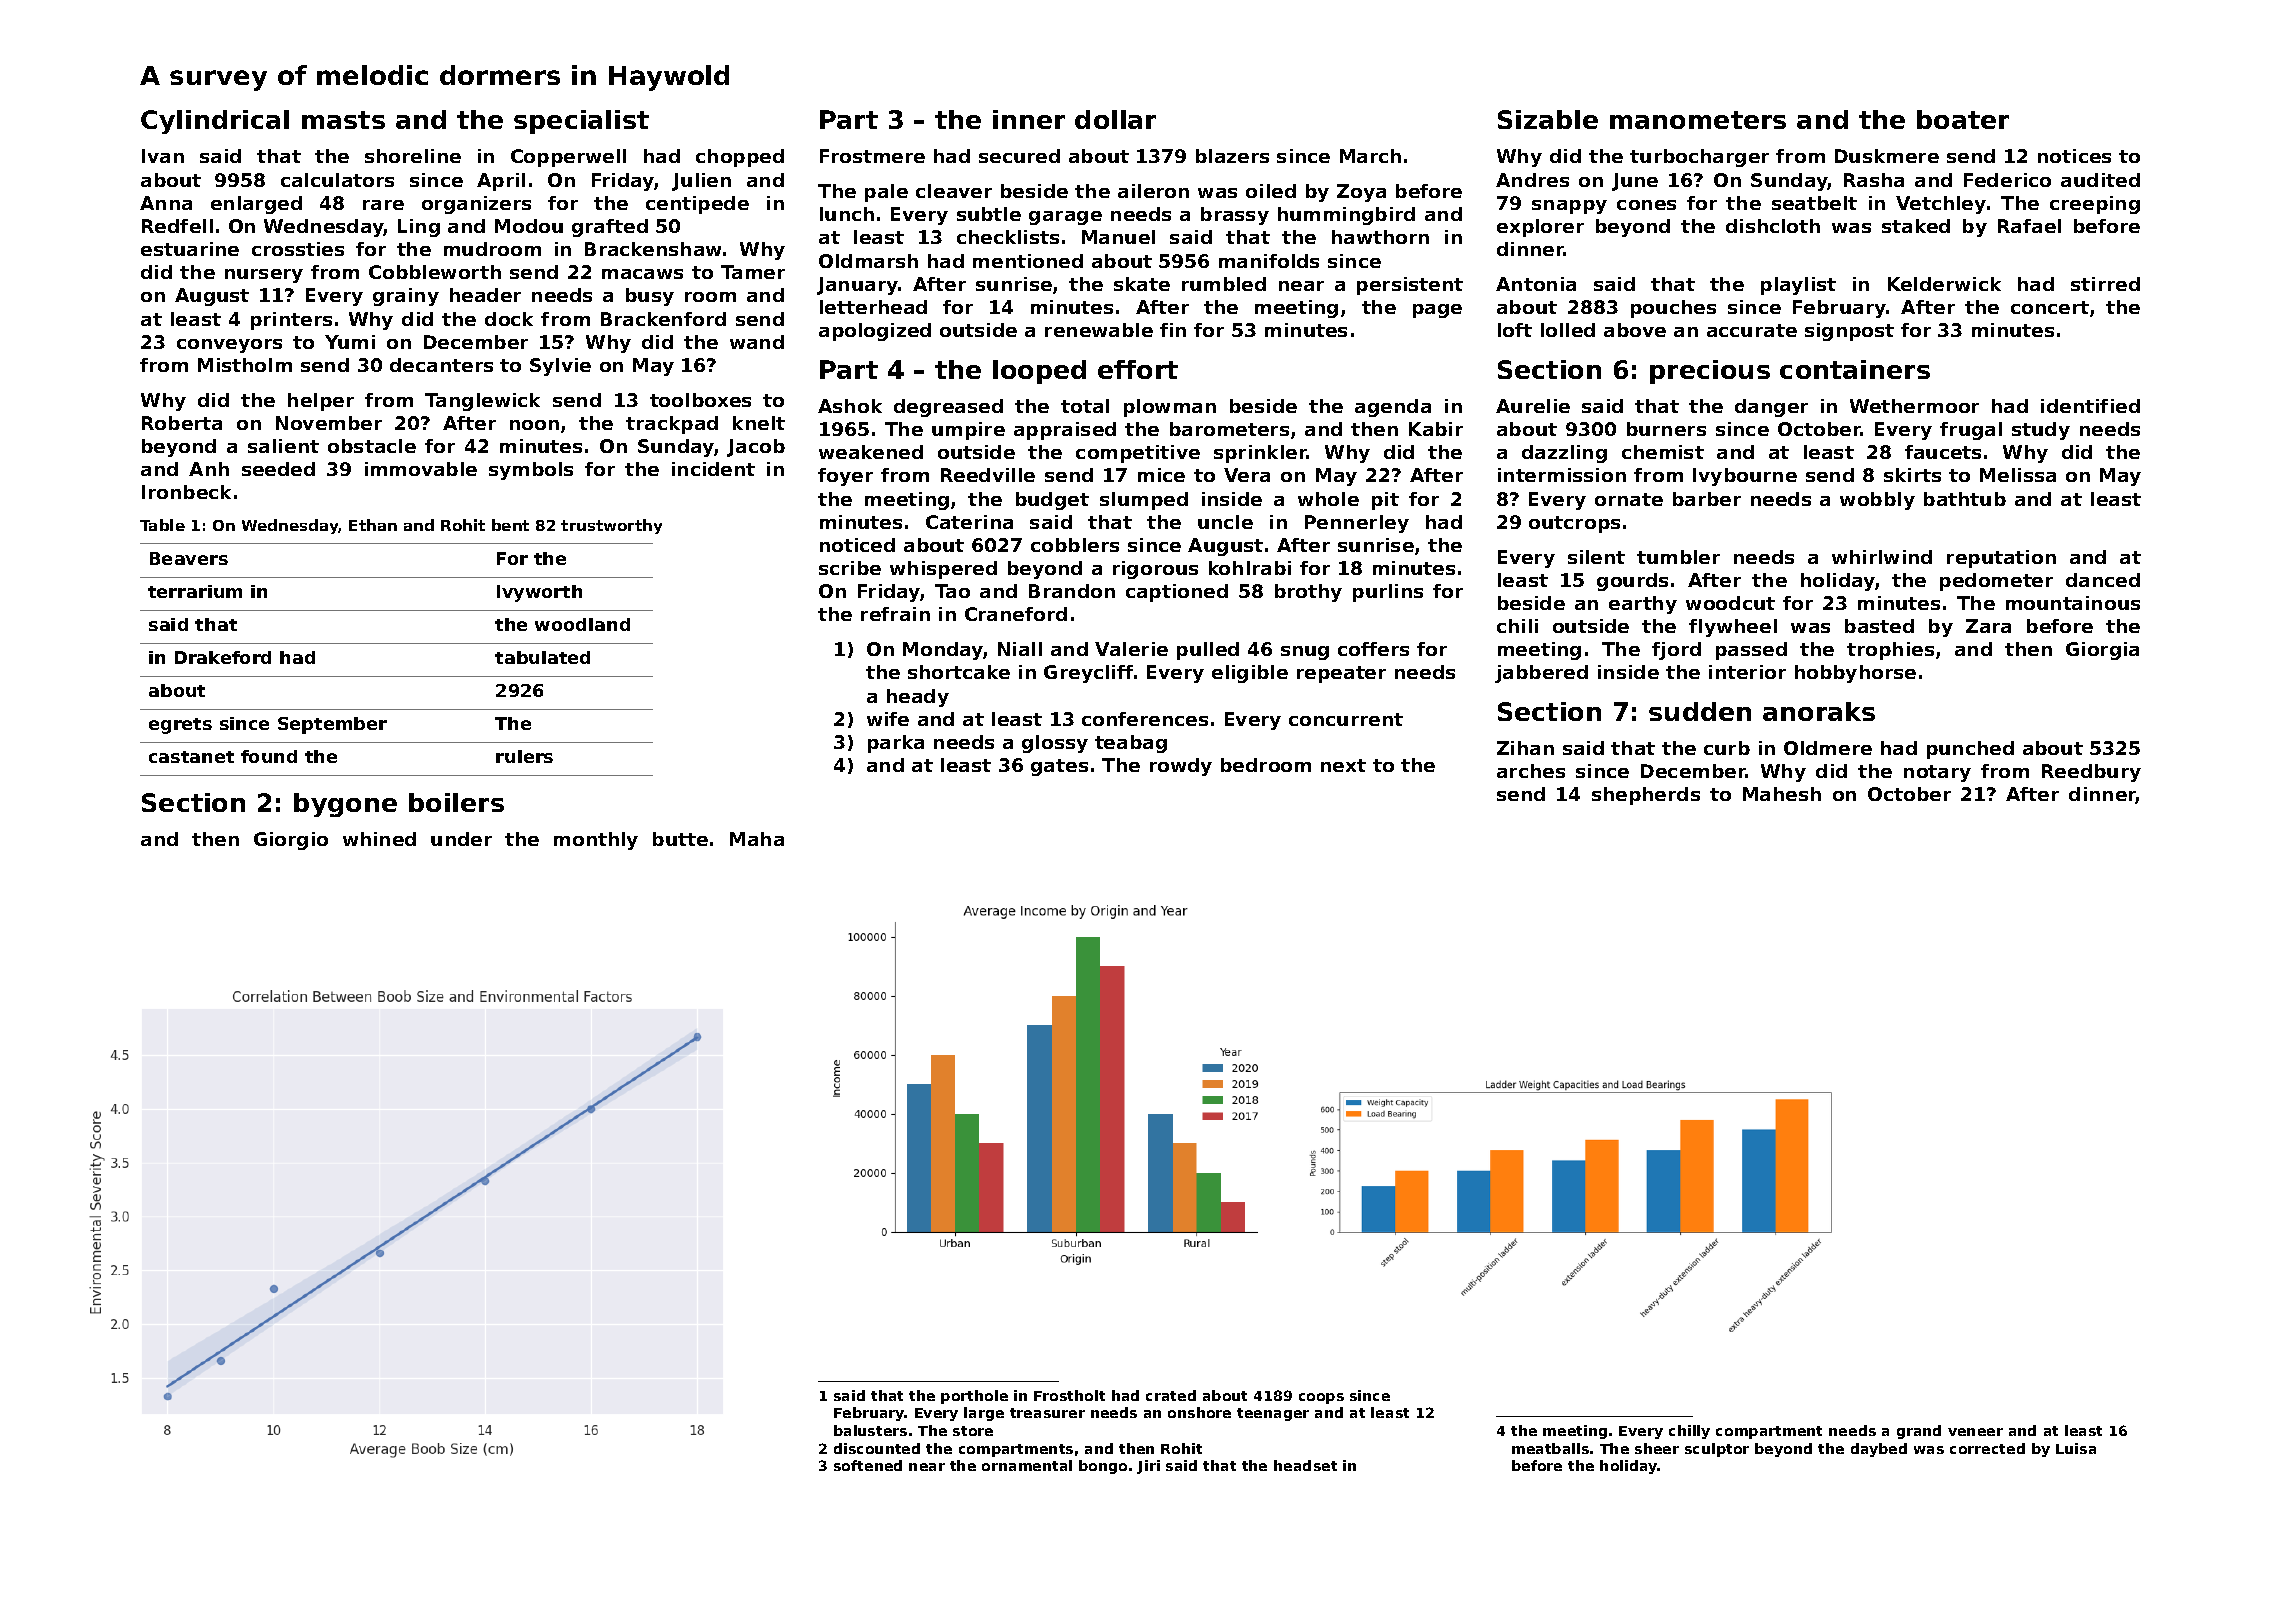  What do you see at coordinates (379, 839) in the screenshot?
I see `whined` at bounding box center [379, 839].
